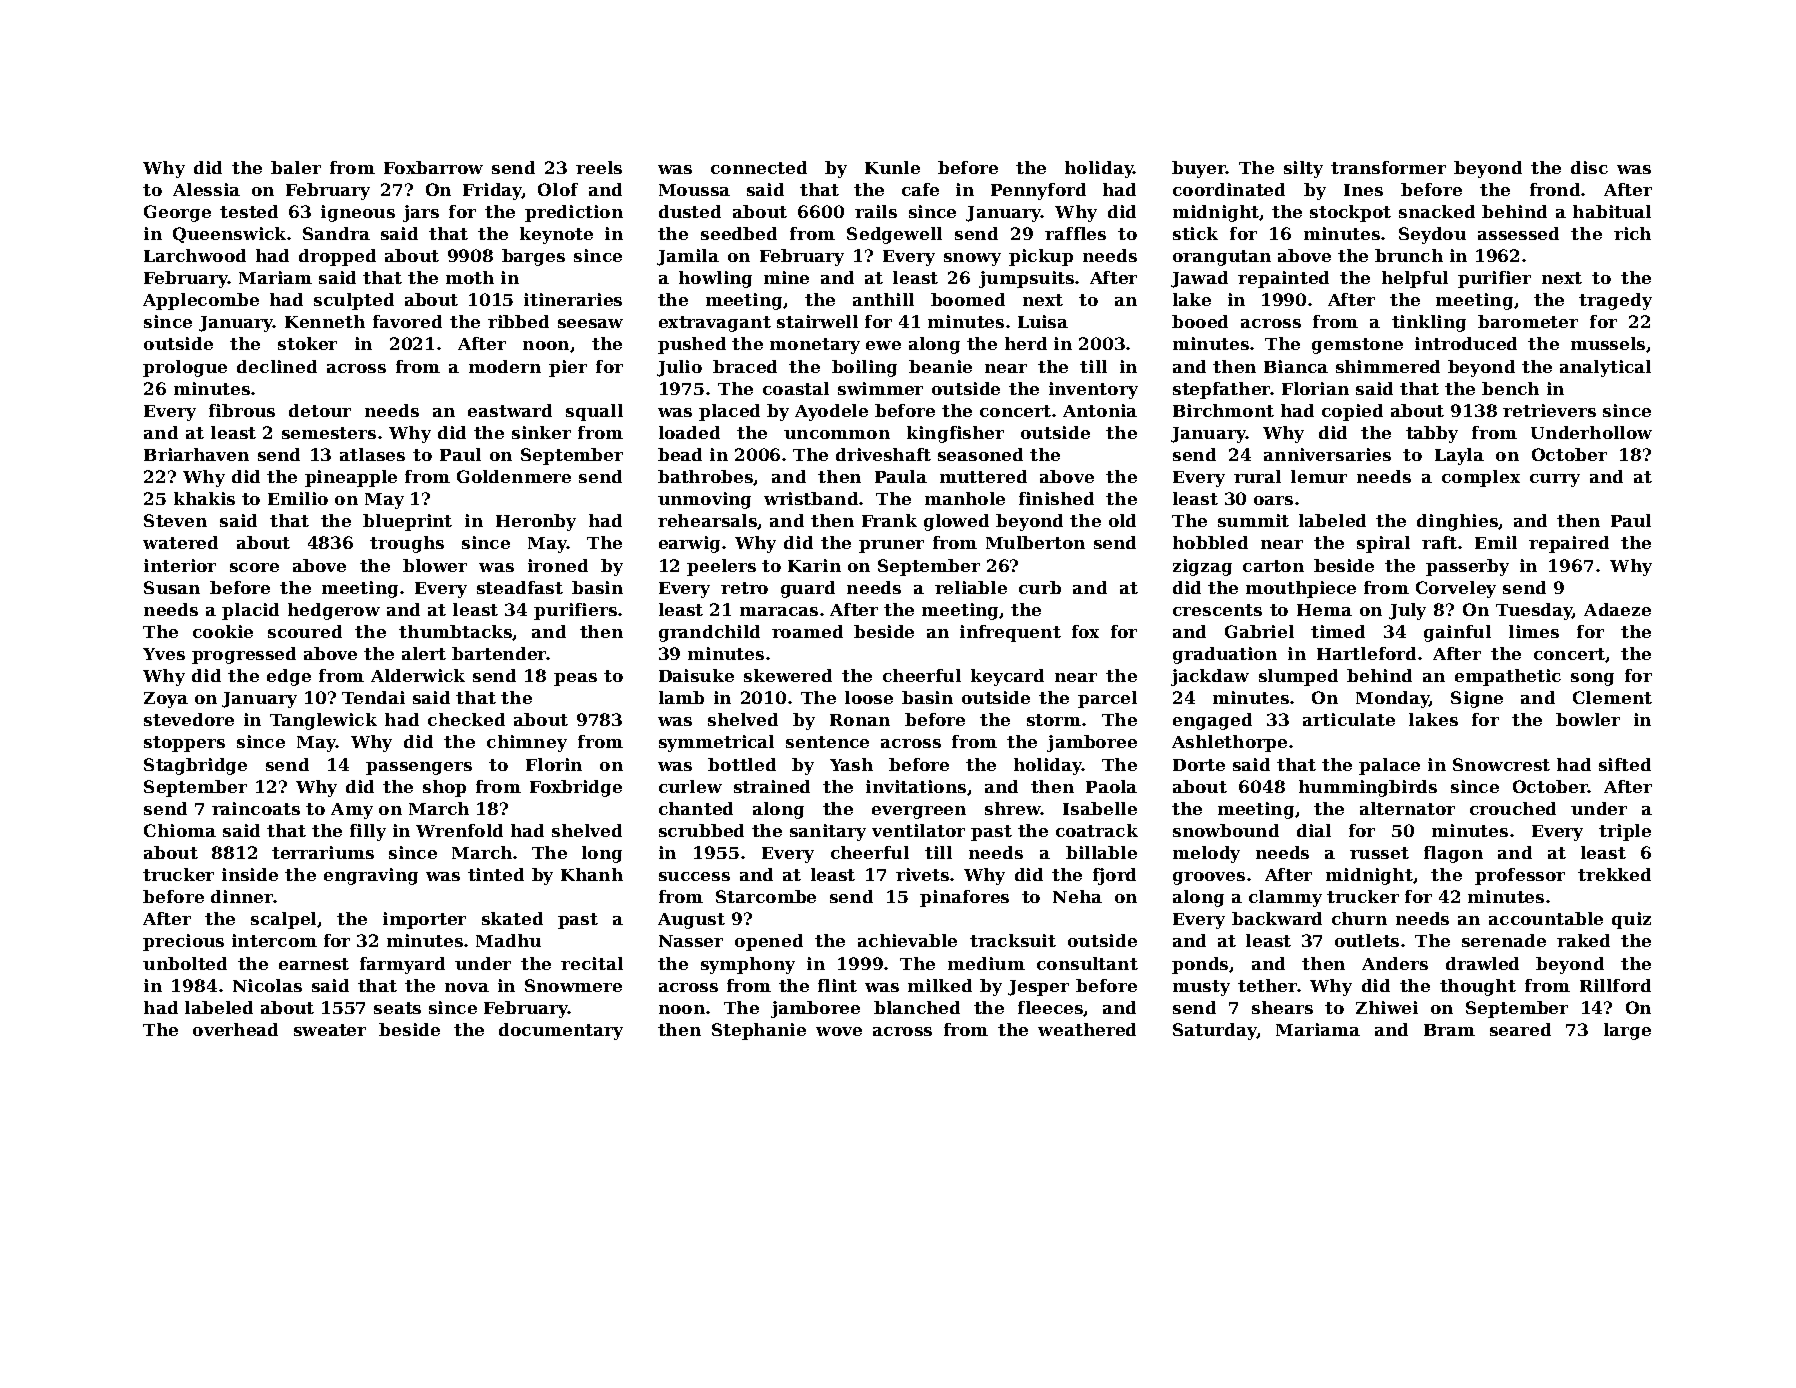 This screenshot has height=1388, width=1796. Describe the element at coordinates (892, 167) in the screenshot. I see `Kunle` at that location.
